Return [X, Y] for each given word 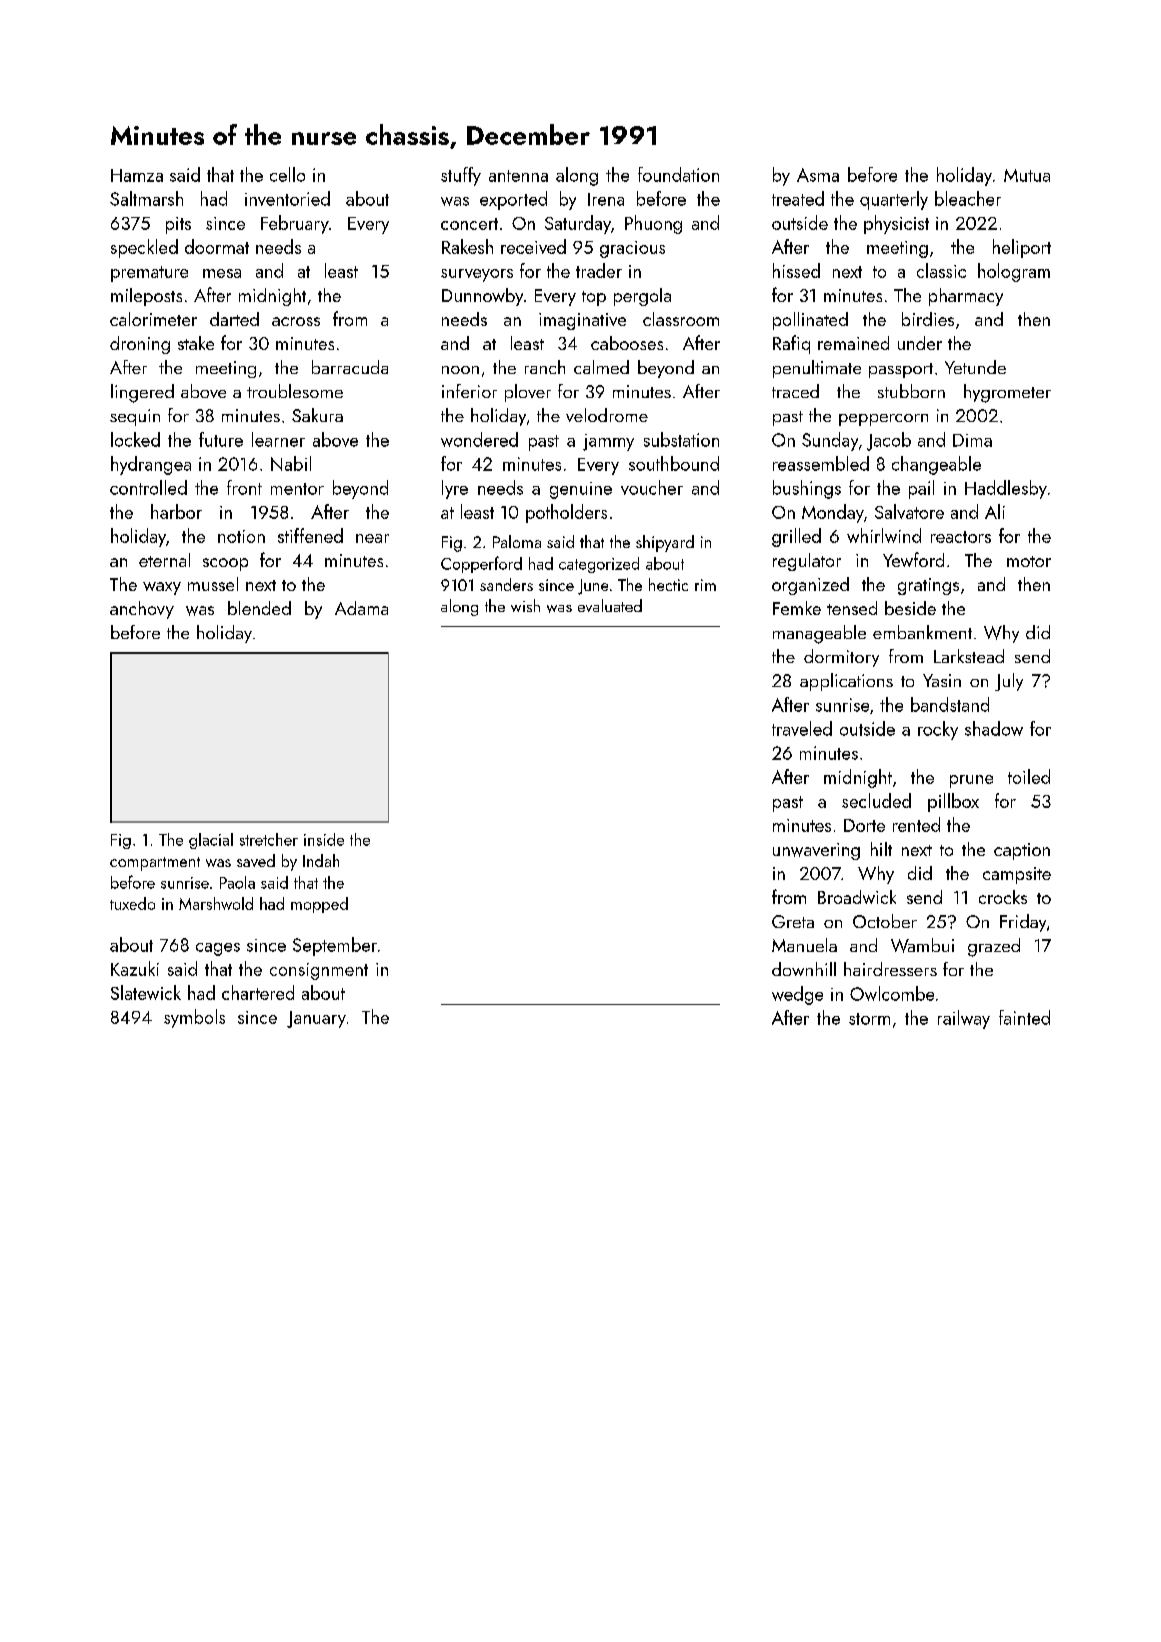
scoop [225, 564]
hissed [796, 270]
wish [525, 605]
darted [234, 319]
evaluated [610, 605]
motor [1029, 561]
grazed [994, 947]
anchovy [142, 610]
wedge [797, 995]
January [316, 1019]
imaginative [582, 321]
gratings [928, 586]
